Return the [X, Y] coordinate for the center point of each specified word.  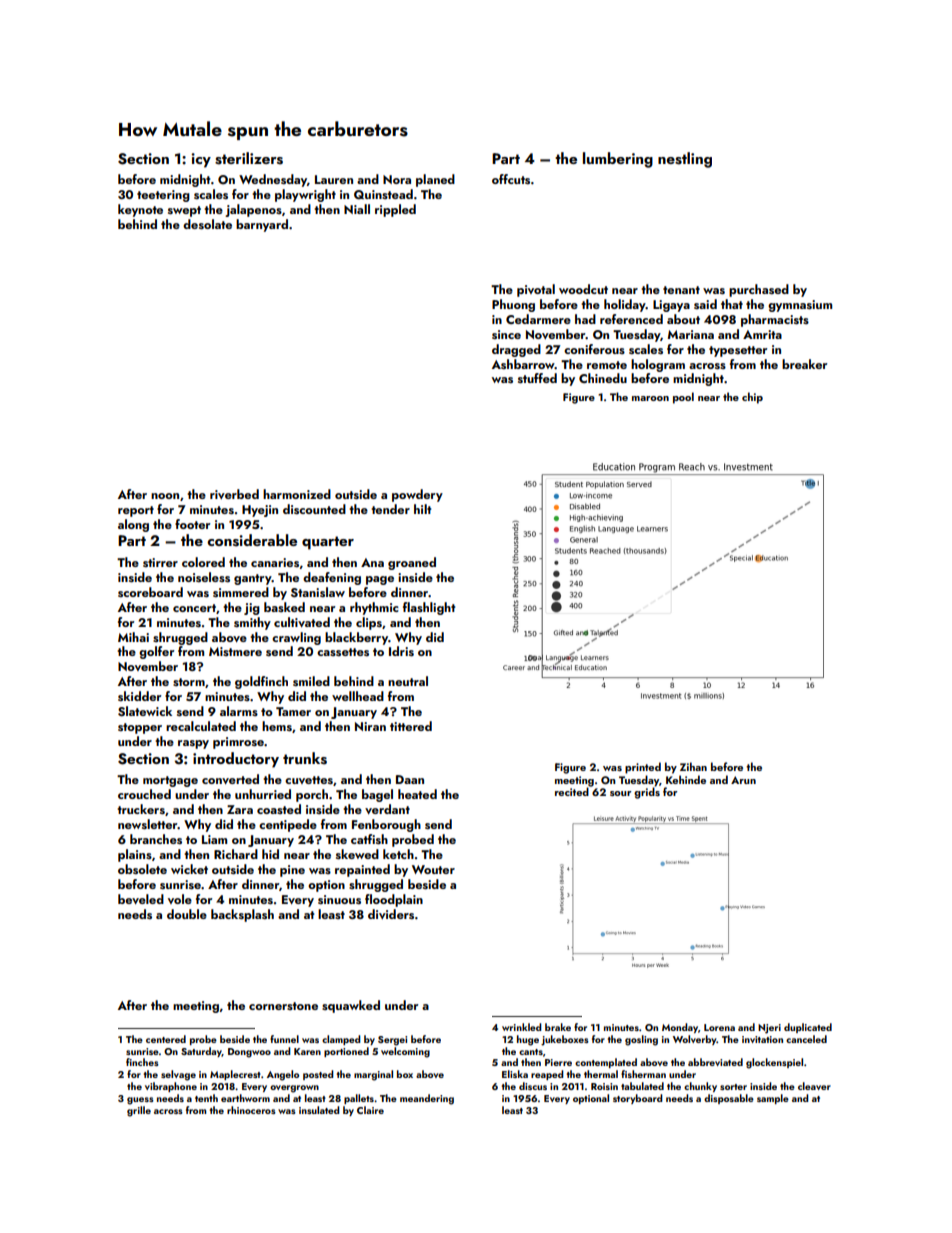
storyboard [638, 1099]
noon [165, 496]
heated [417, 794]
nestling [685, 160]
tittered [411, 726]
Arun [743, 780]
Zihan [693, 766]
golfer [156, 652]
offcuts [511, 179]
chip [752, 398]
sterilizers [249, 158]
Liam [214, 839]
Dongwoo [249, 1053]
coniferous [594, 349]
